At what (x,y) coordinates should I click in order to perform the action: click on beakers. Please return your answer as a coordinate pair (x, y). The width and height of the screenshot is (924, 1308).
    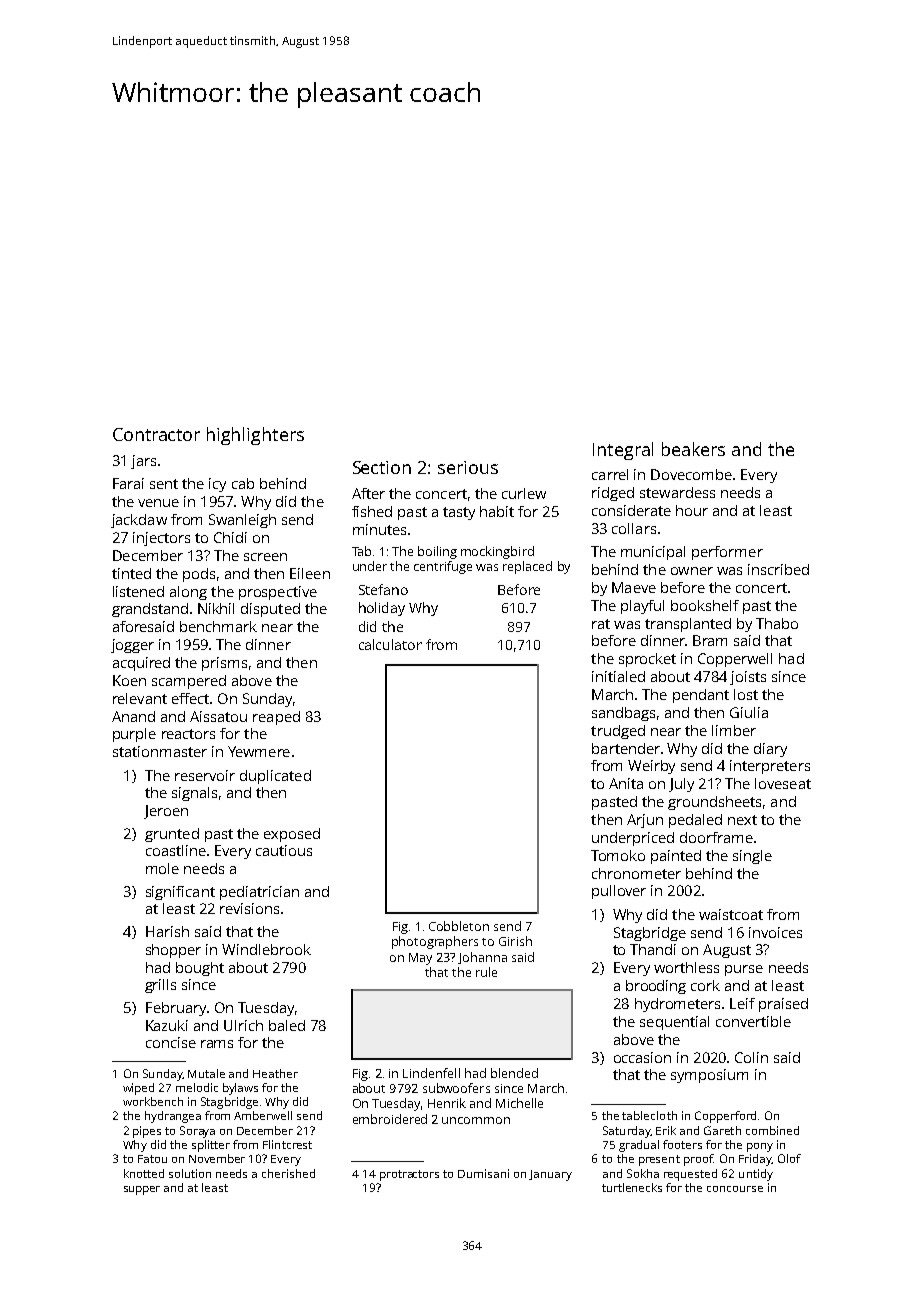
    Looking at the image, I should click on (693, 449).
